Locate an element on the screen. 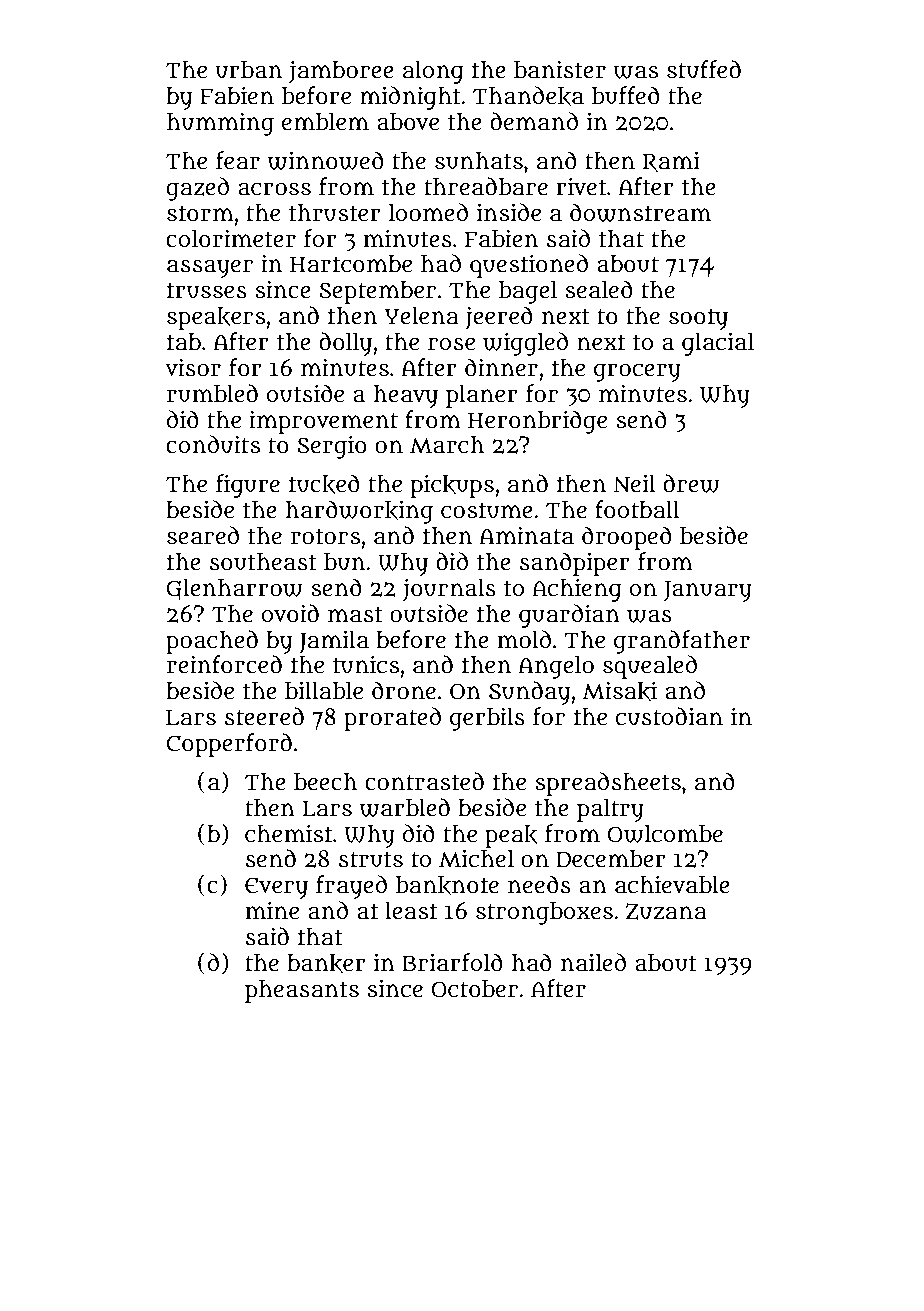 The image size is (924, 1311). nailed is located at coordinates (593, 962).
